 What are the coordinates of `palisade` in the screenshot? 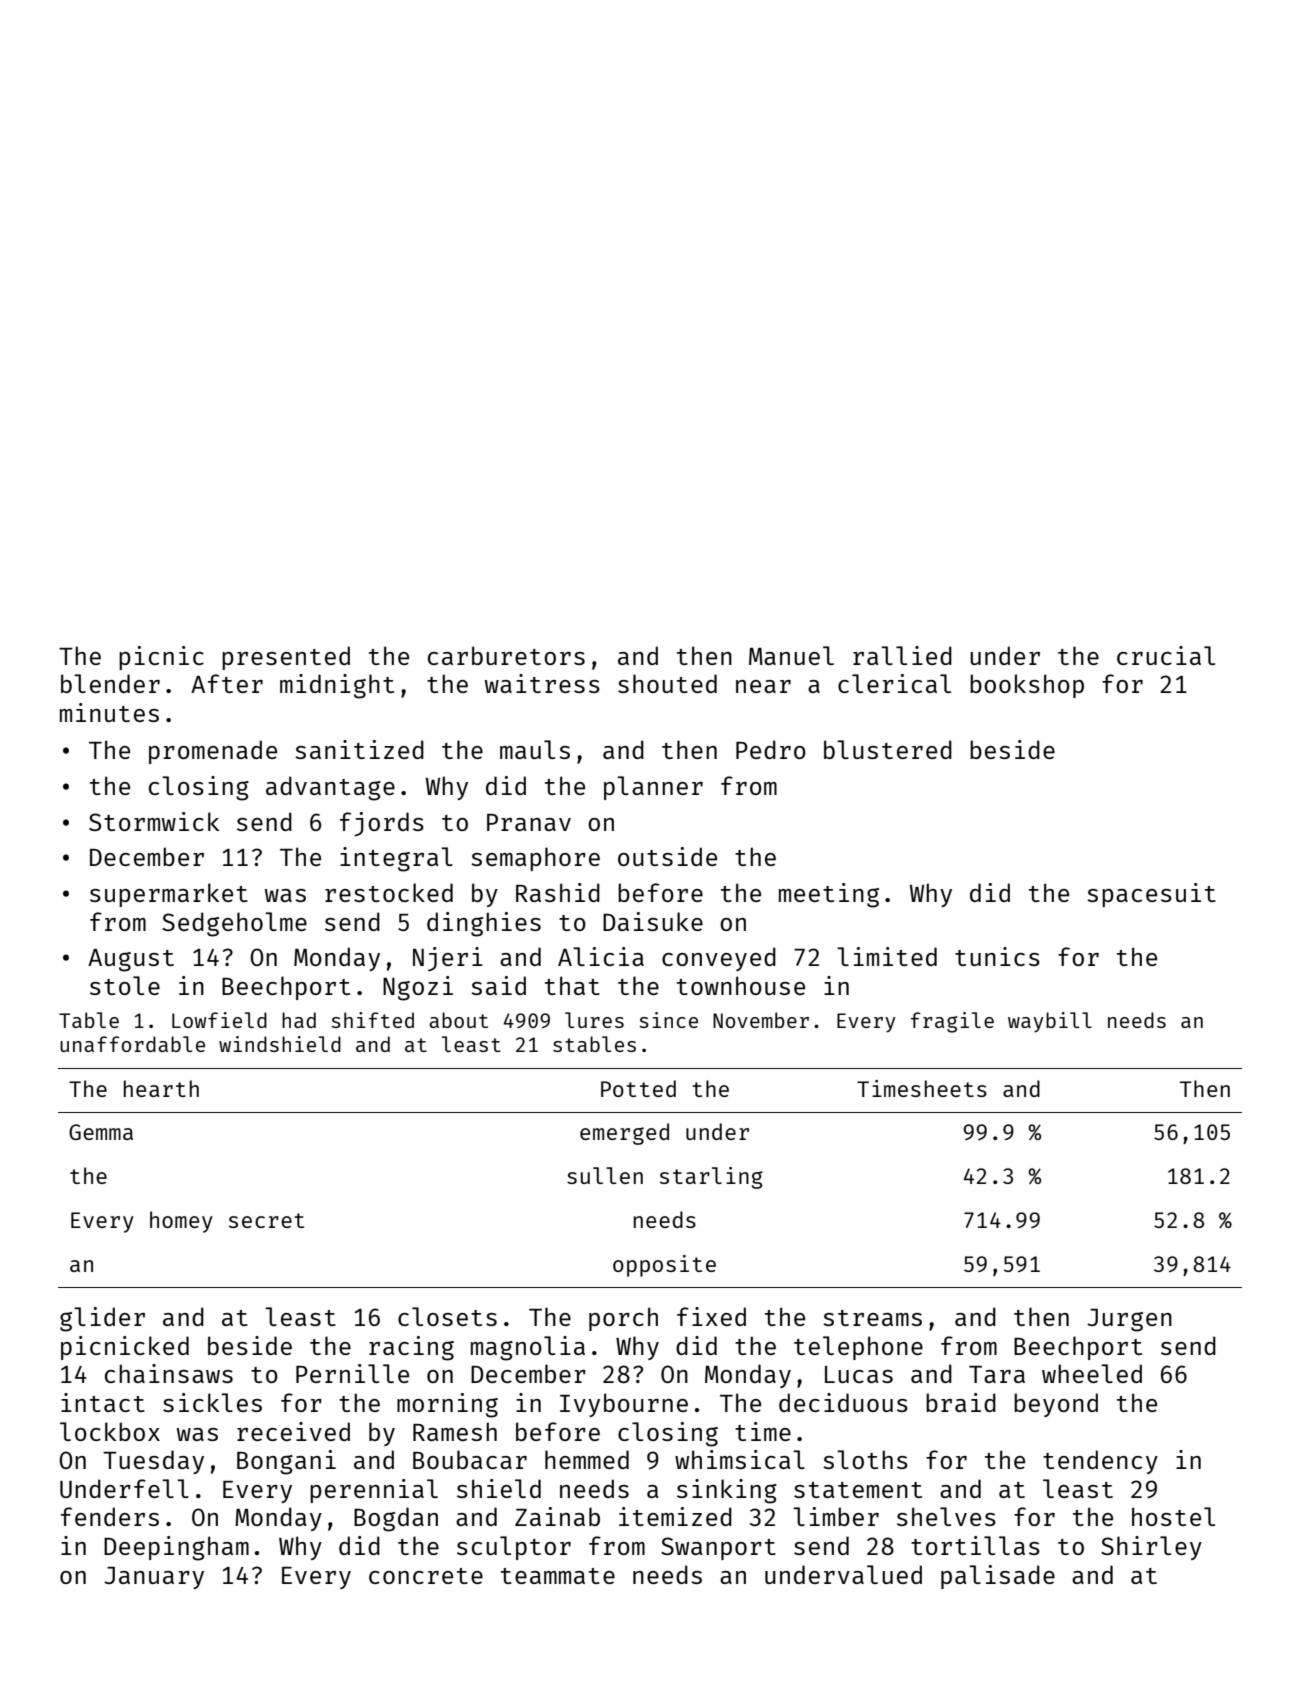 It's located at (998, 1577).
